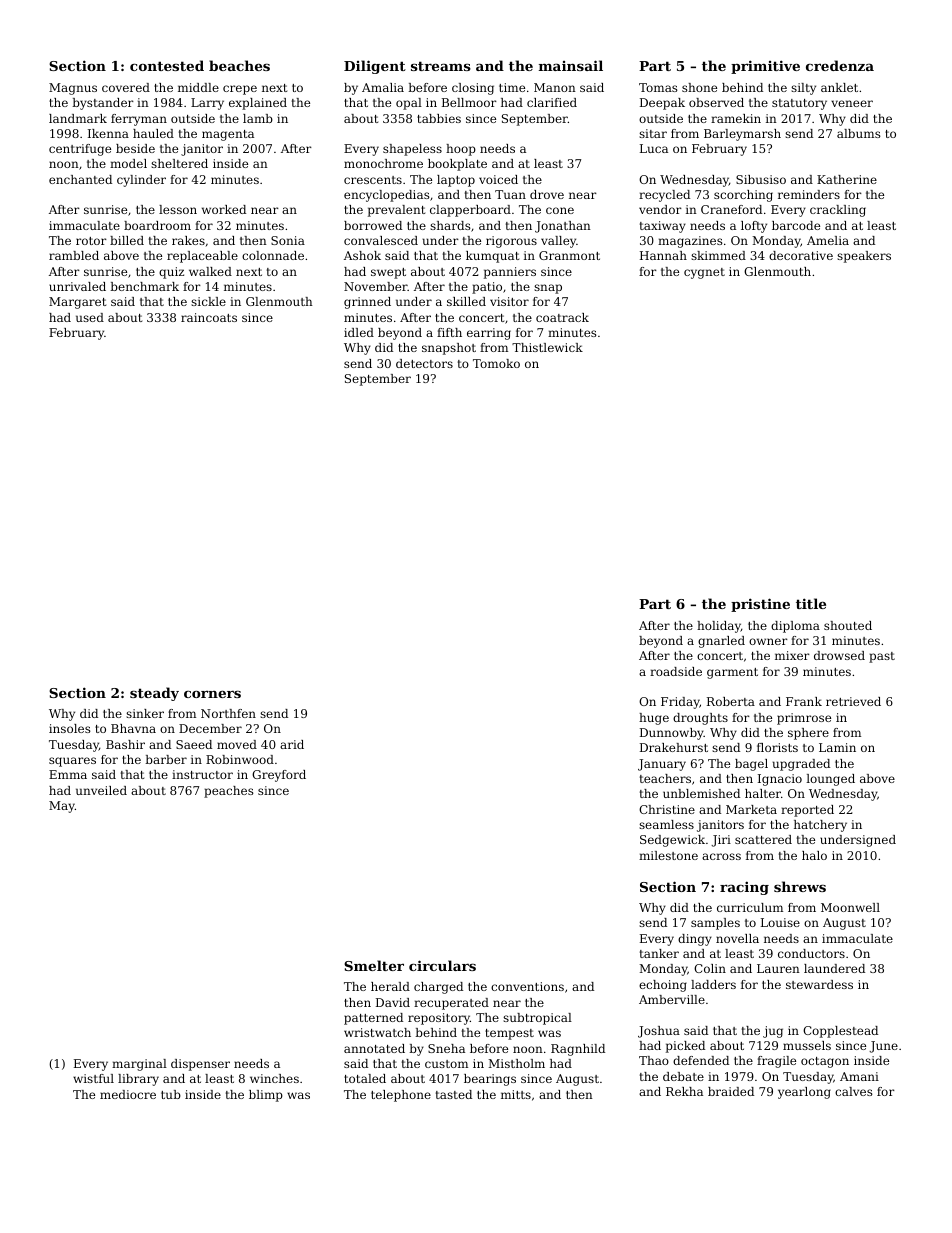 The width and height of the screenshot is (952, 1233). What do you see at coordinates (840, 65) in the screenshot?
I see `credenza` at bounding box center [840, 65].
